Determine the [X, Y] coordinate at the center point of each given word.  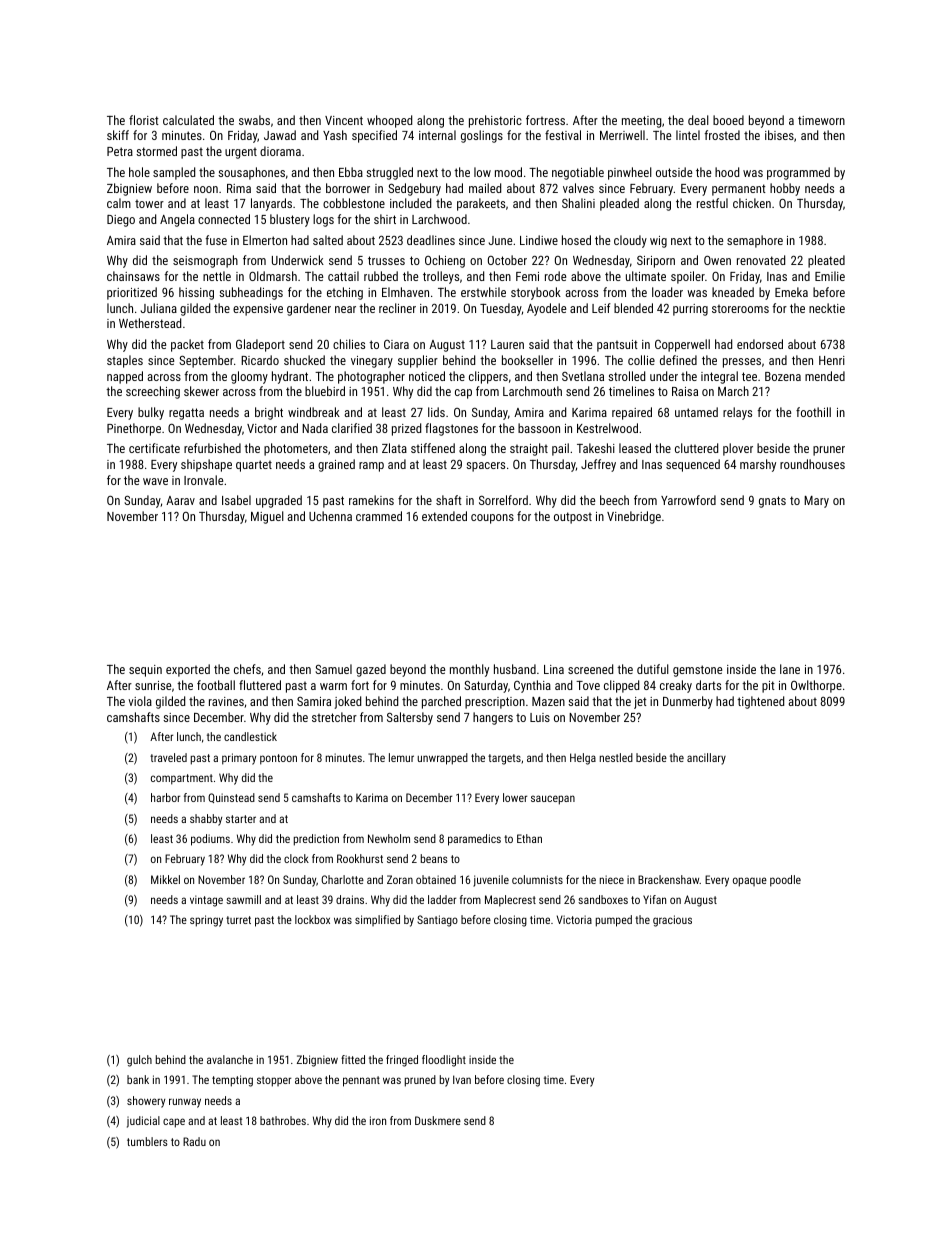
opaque [750, 882]
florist [144, 120]
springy [206, 921]
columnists [537, 879]
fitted [353, 1059]
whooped [389, 121]
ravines [226, 701]
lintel [688, 135]
